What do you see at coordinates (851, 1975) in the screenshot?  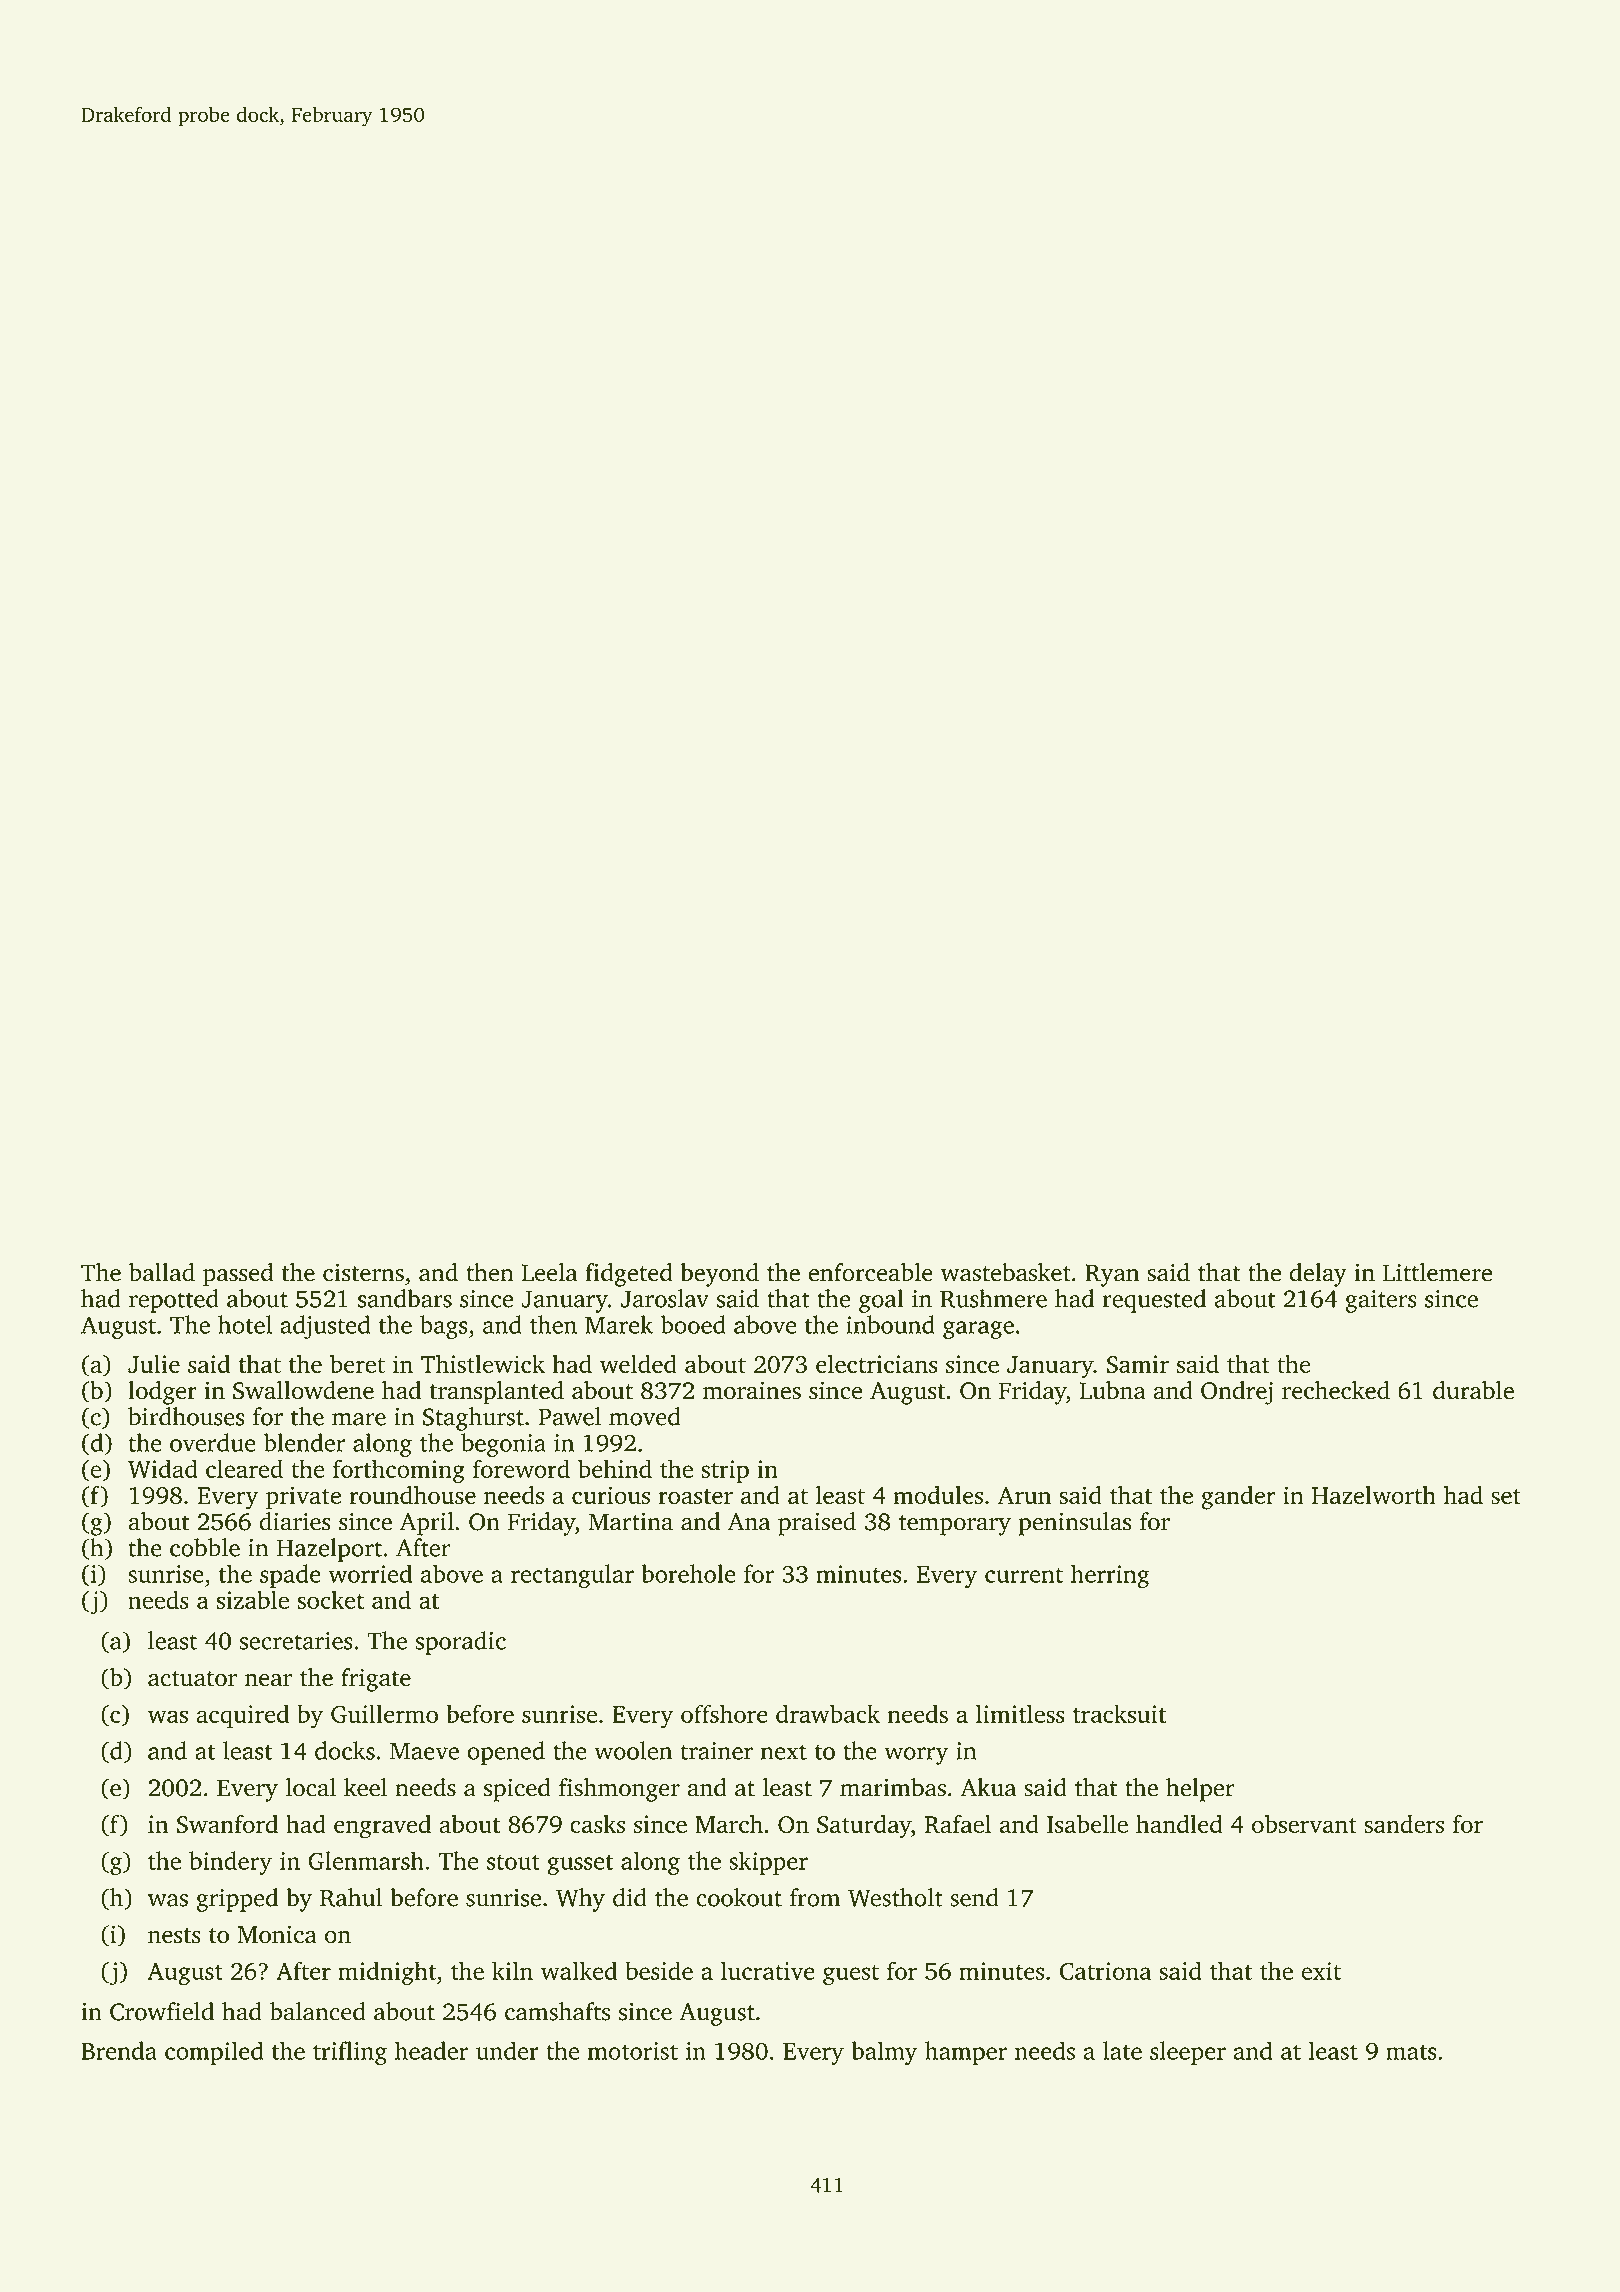 I see `guest` at bounding box center [851, 1975].
